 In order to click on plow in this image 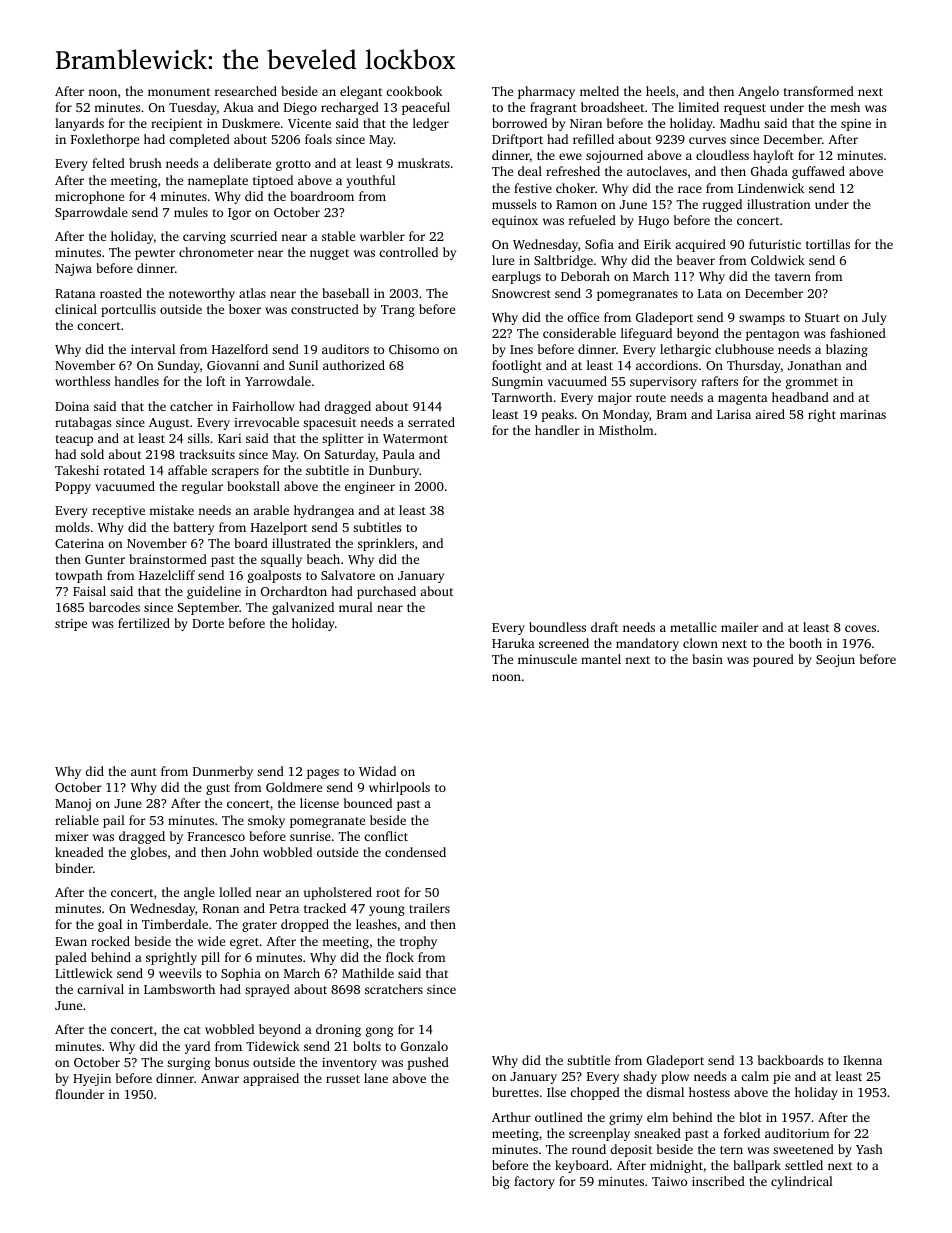, I will do `click(675, 1077)`.
